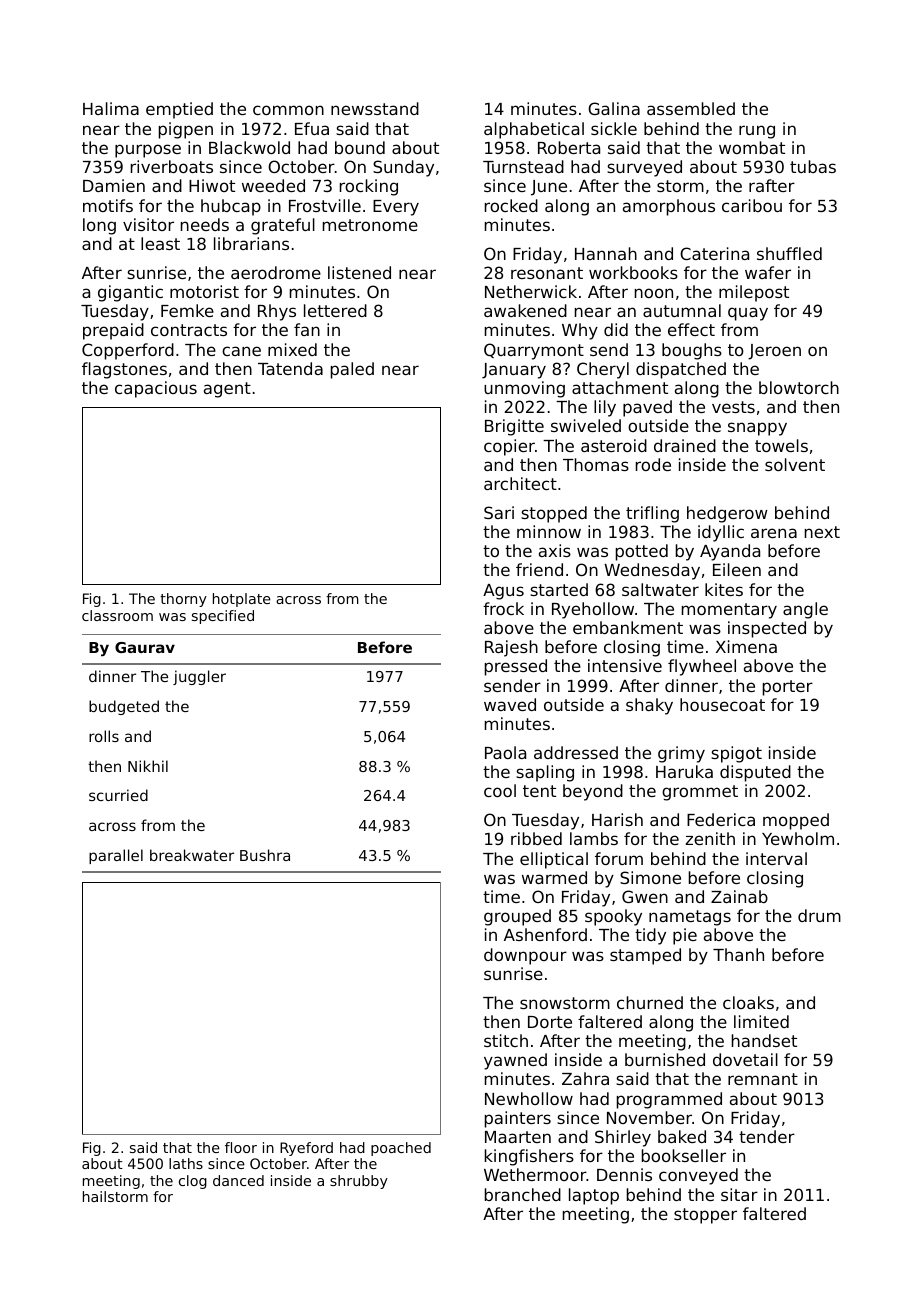 This document has height=1308, width=924. I want to click on stamped, so click(645, 956).
